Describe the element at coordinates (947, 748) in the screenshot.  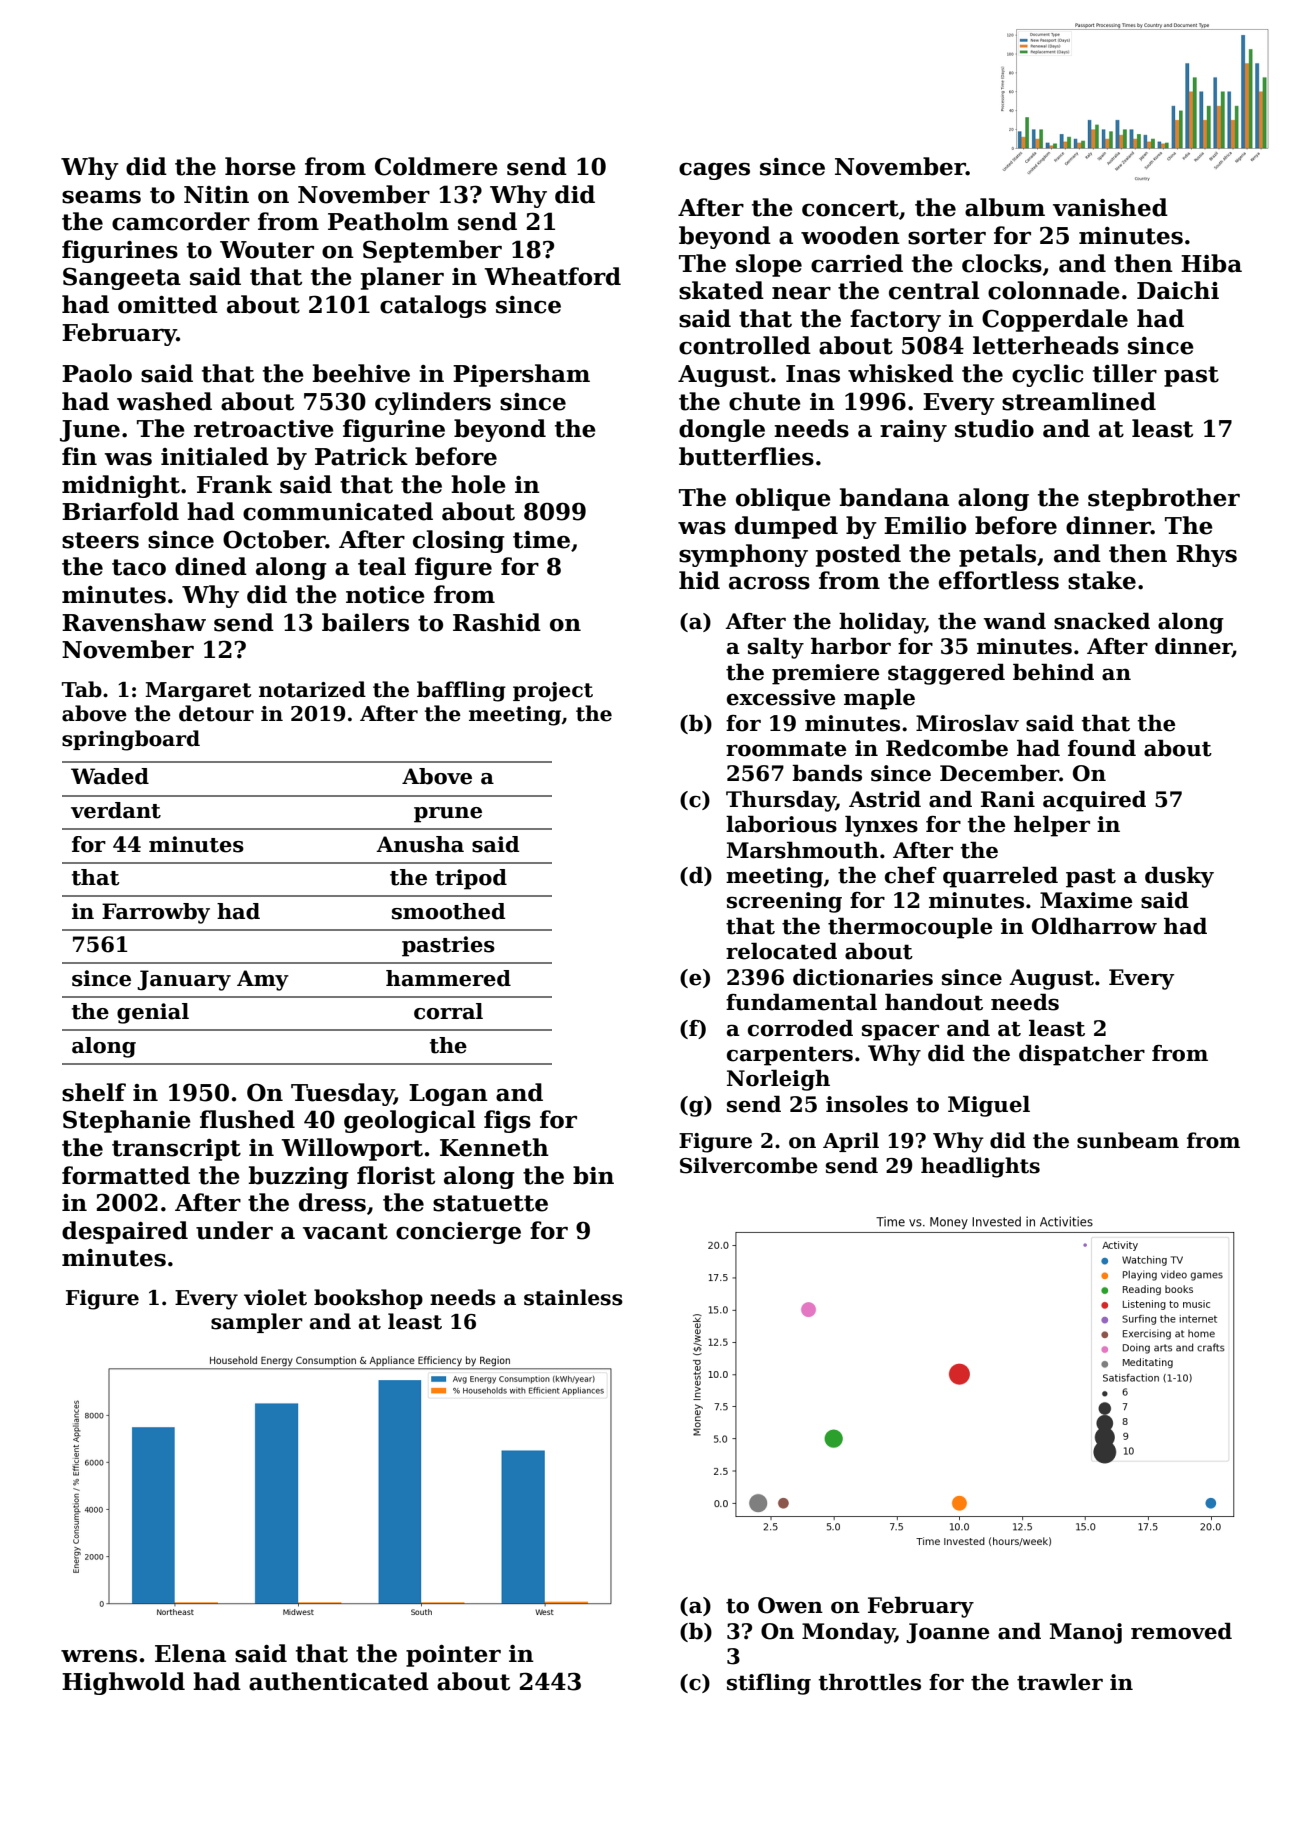
I see `Redcombe` at that location.
